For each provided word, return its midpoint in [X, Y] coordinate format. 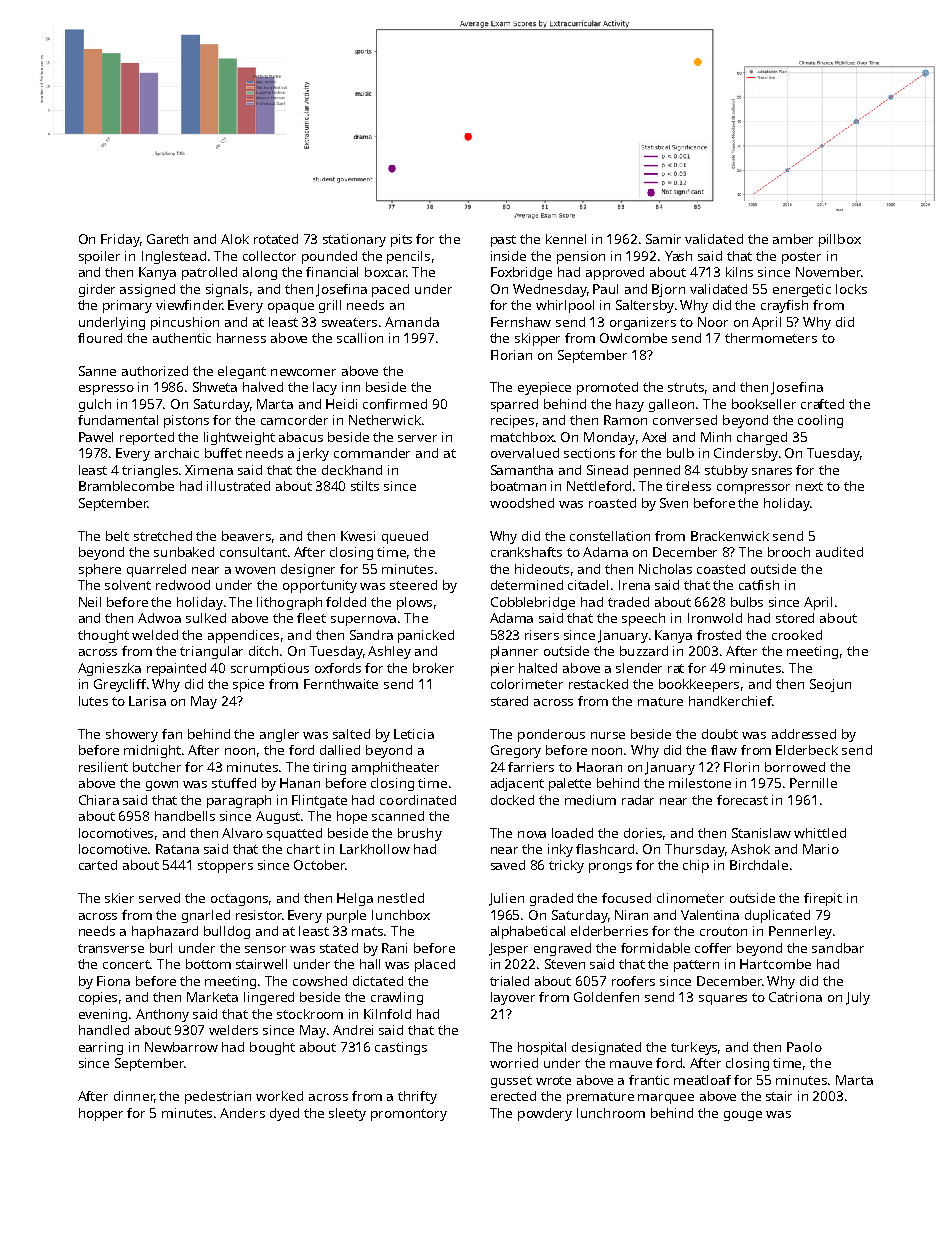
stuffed [234, 783]
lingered [269, 998]
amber [793, 239]
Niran [631, 915]
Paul [605, 289]
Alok [235, 239]
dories [643, 833]
